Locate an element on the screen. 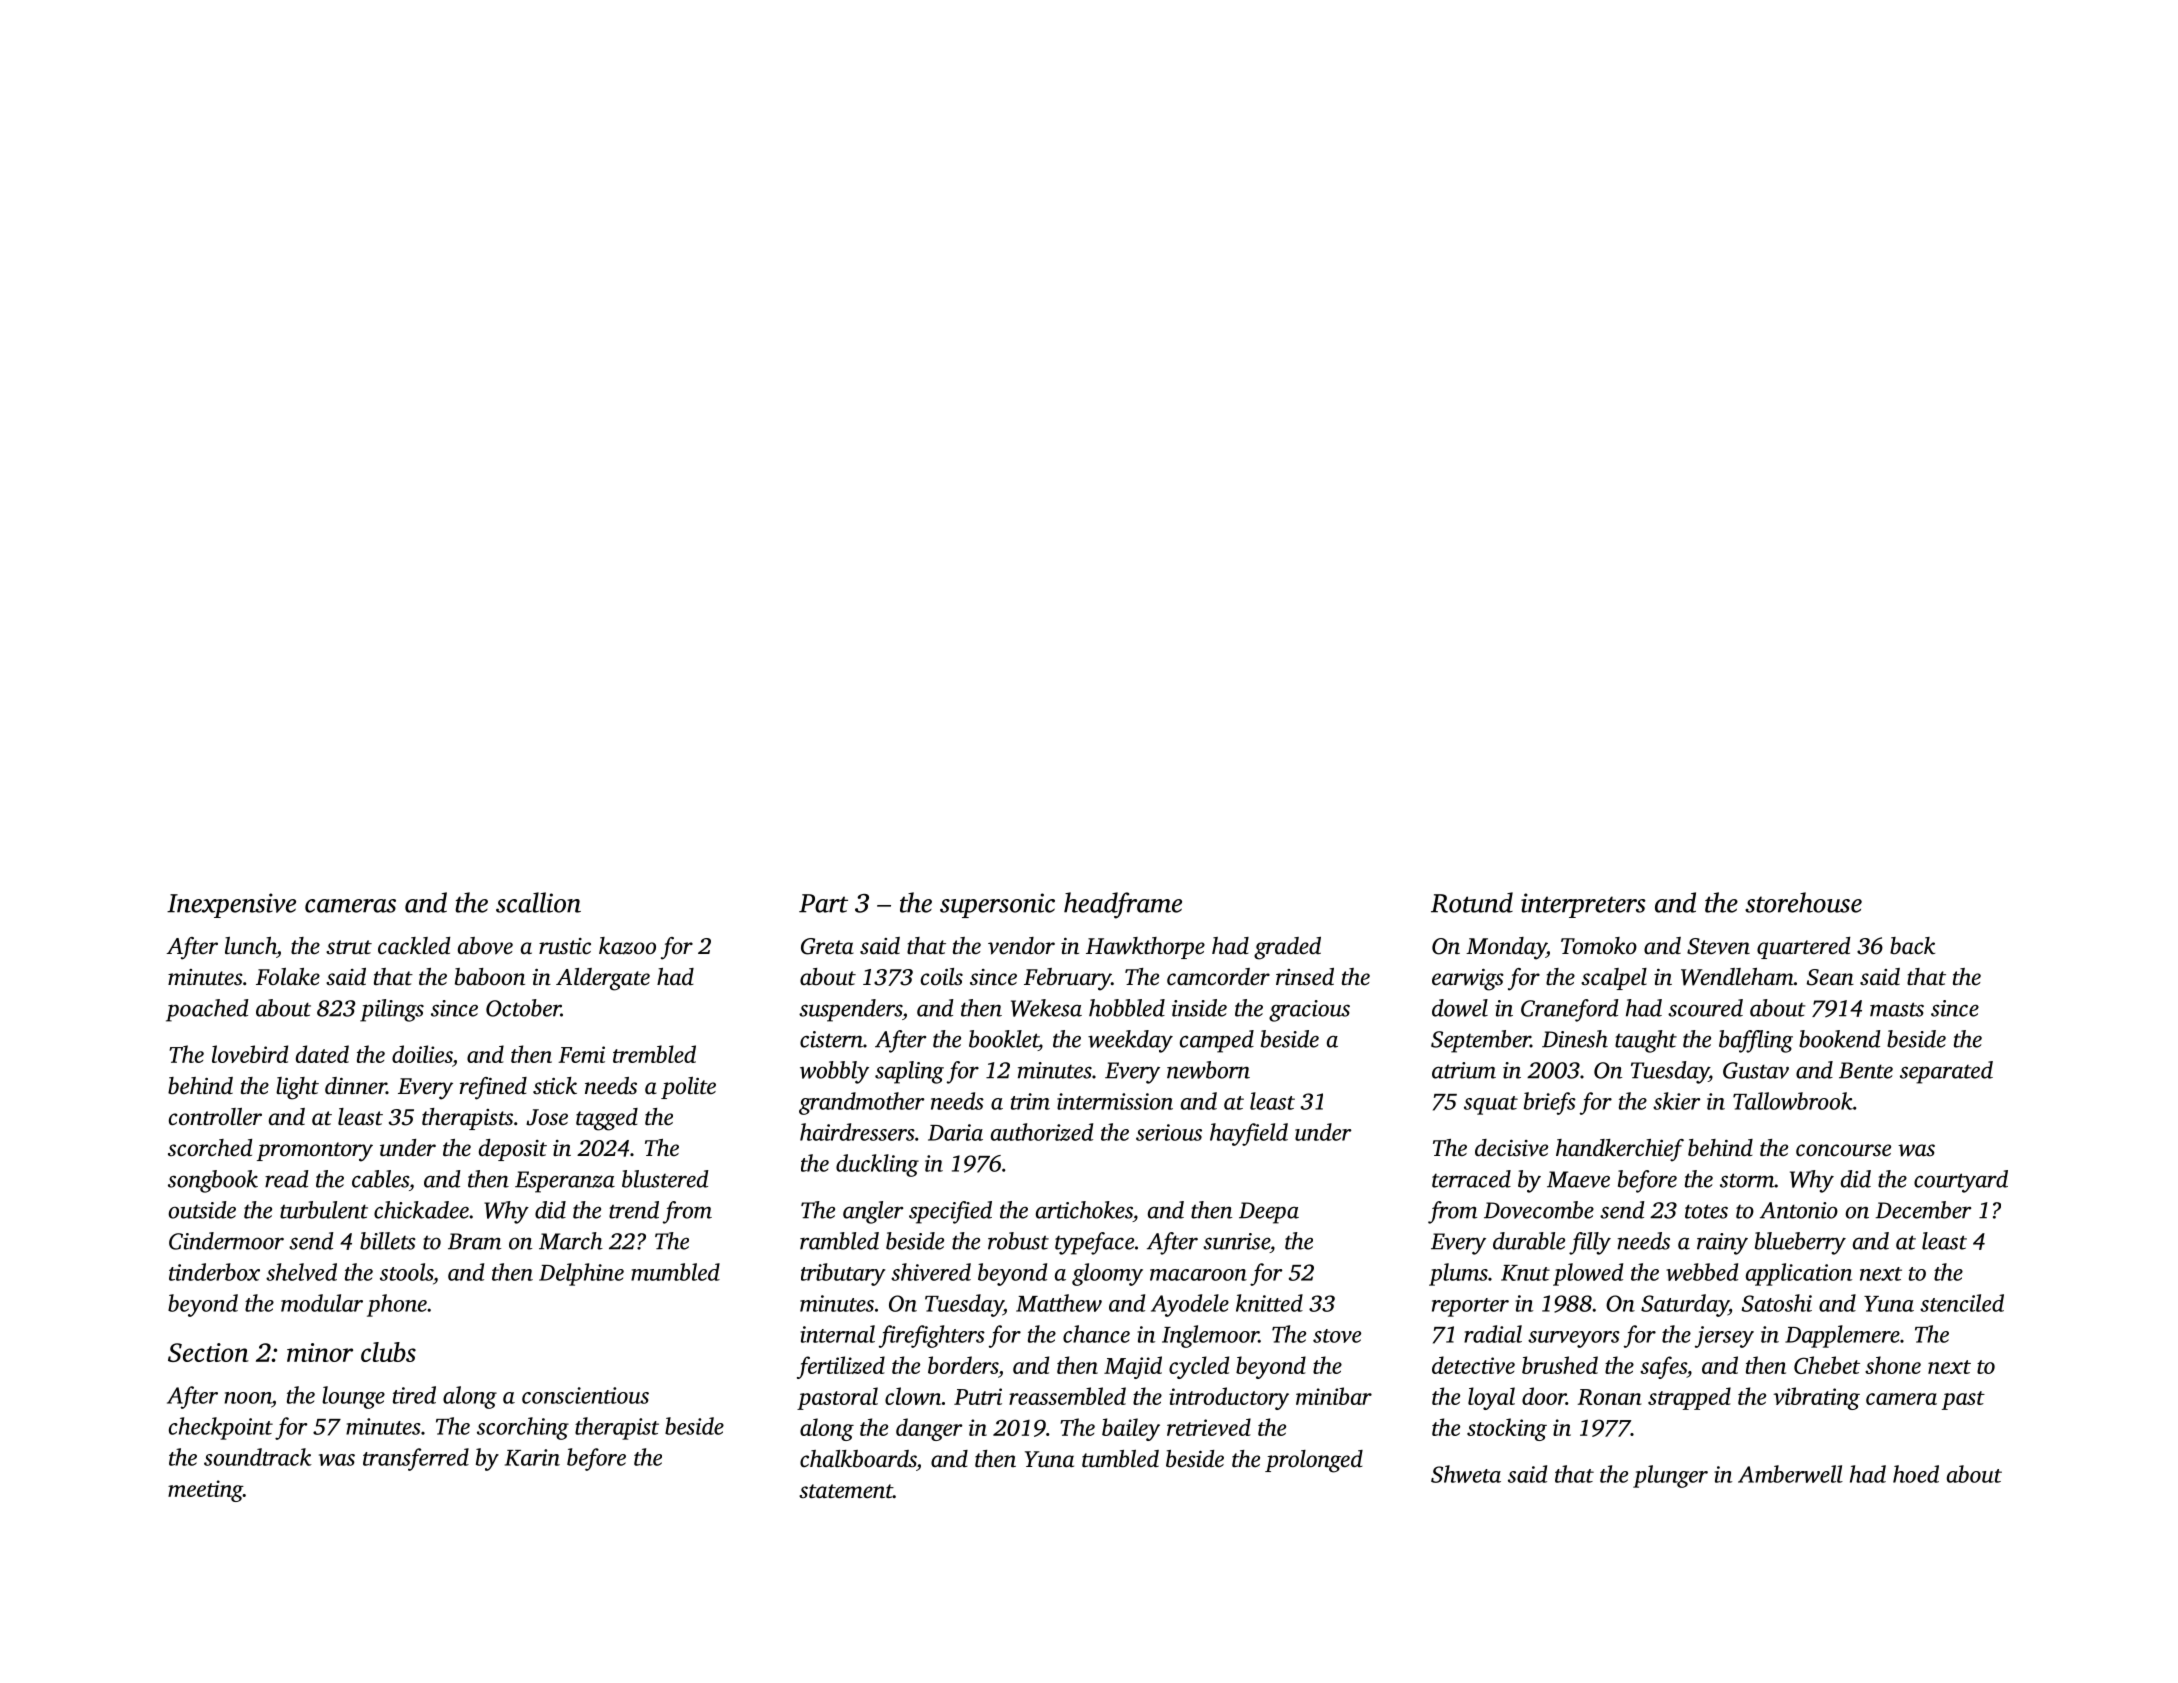 This screenshot has width=2178, height=1683. meeting is located at coordinates (205, 1491).
